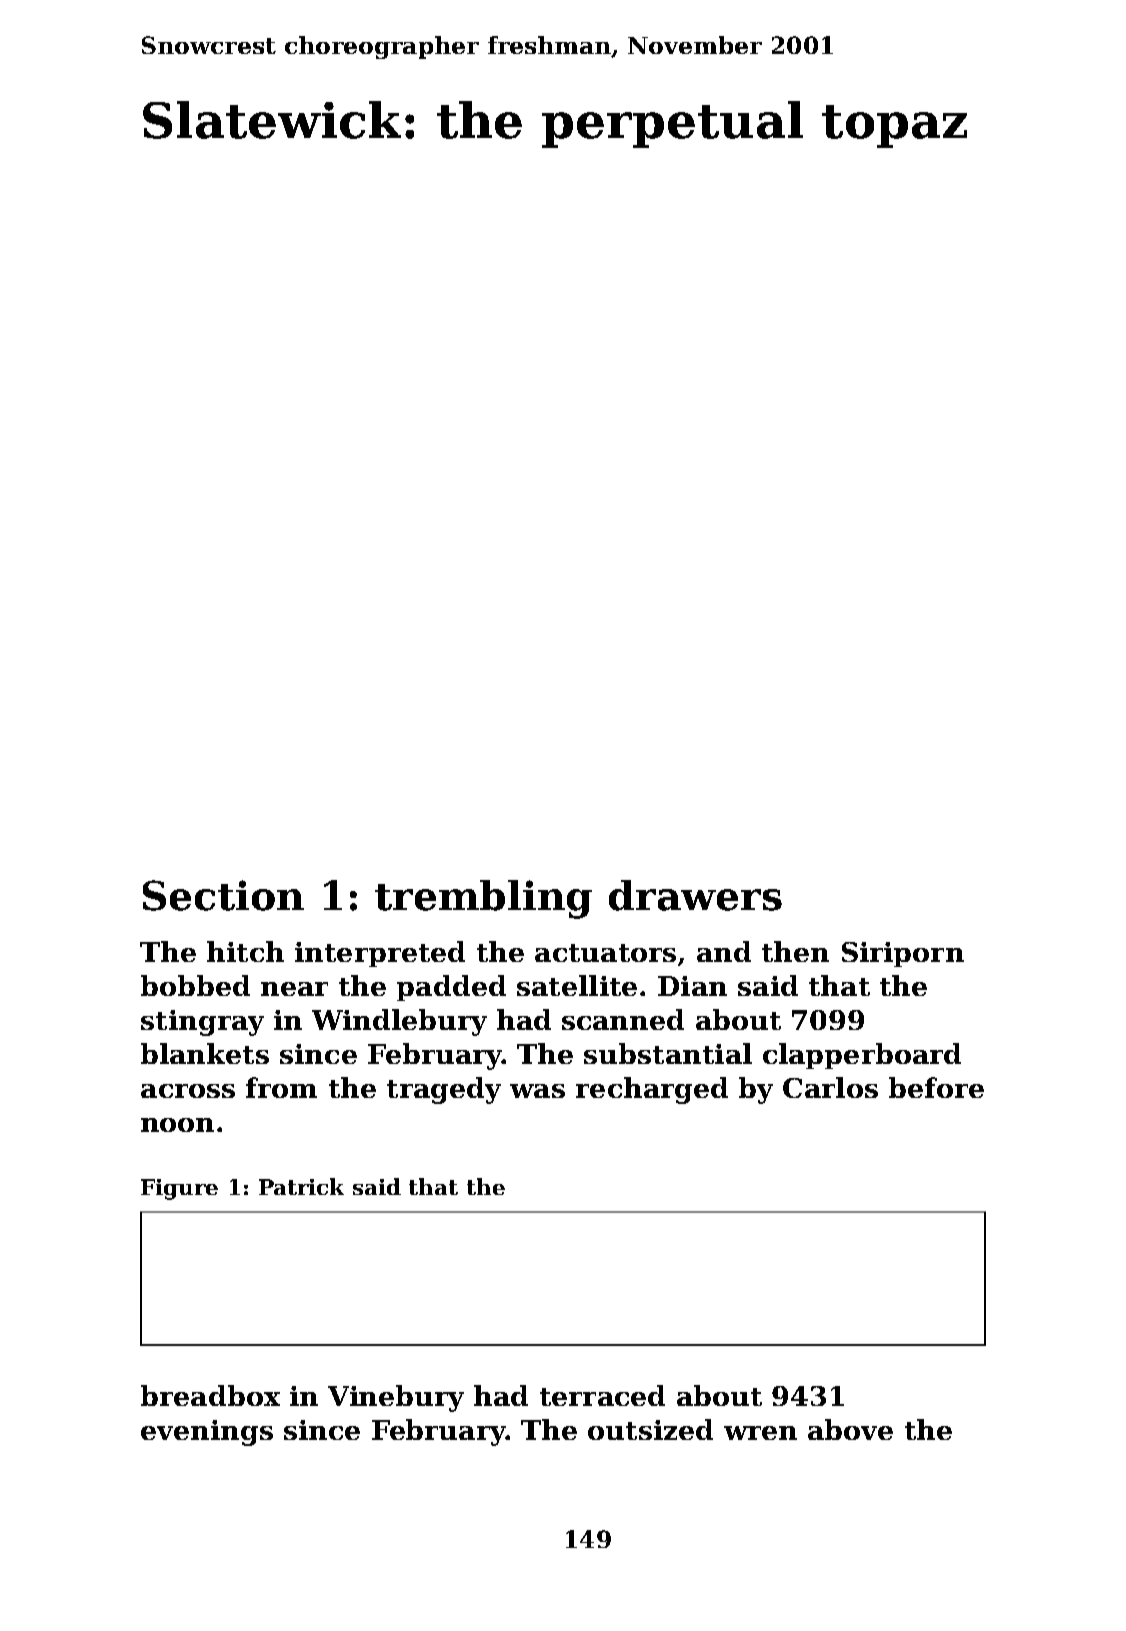 The image size is (1126, 1631). I want to click on terraced, so click(602, 1395).
